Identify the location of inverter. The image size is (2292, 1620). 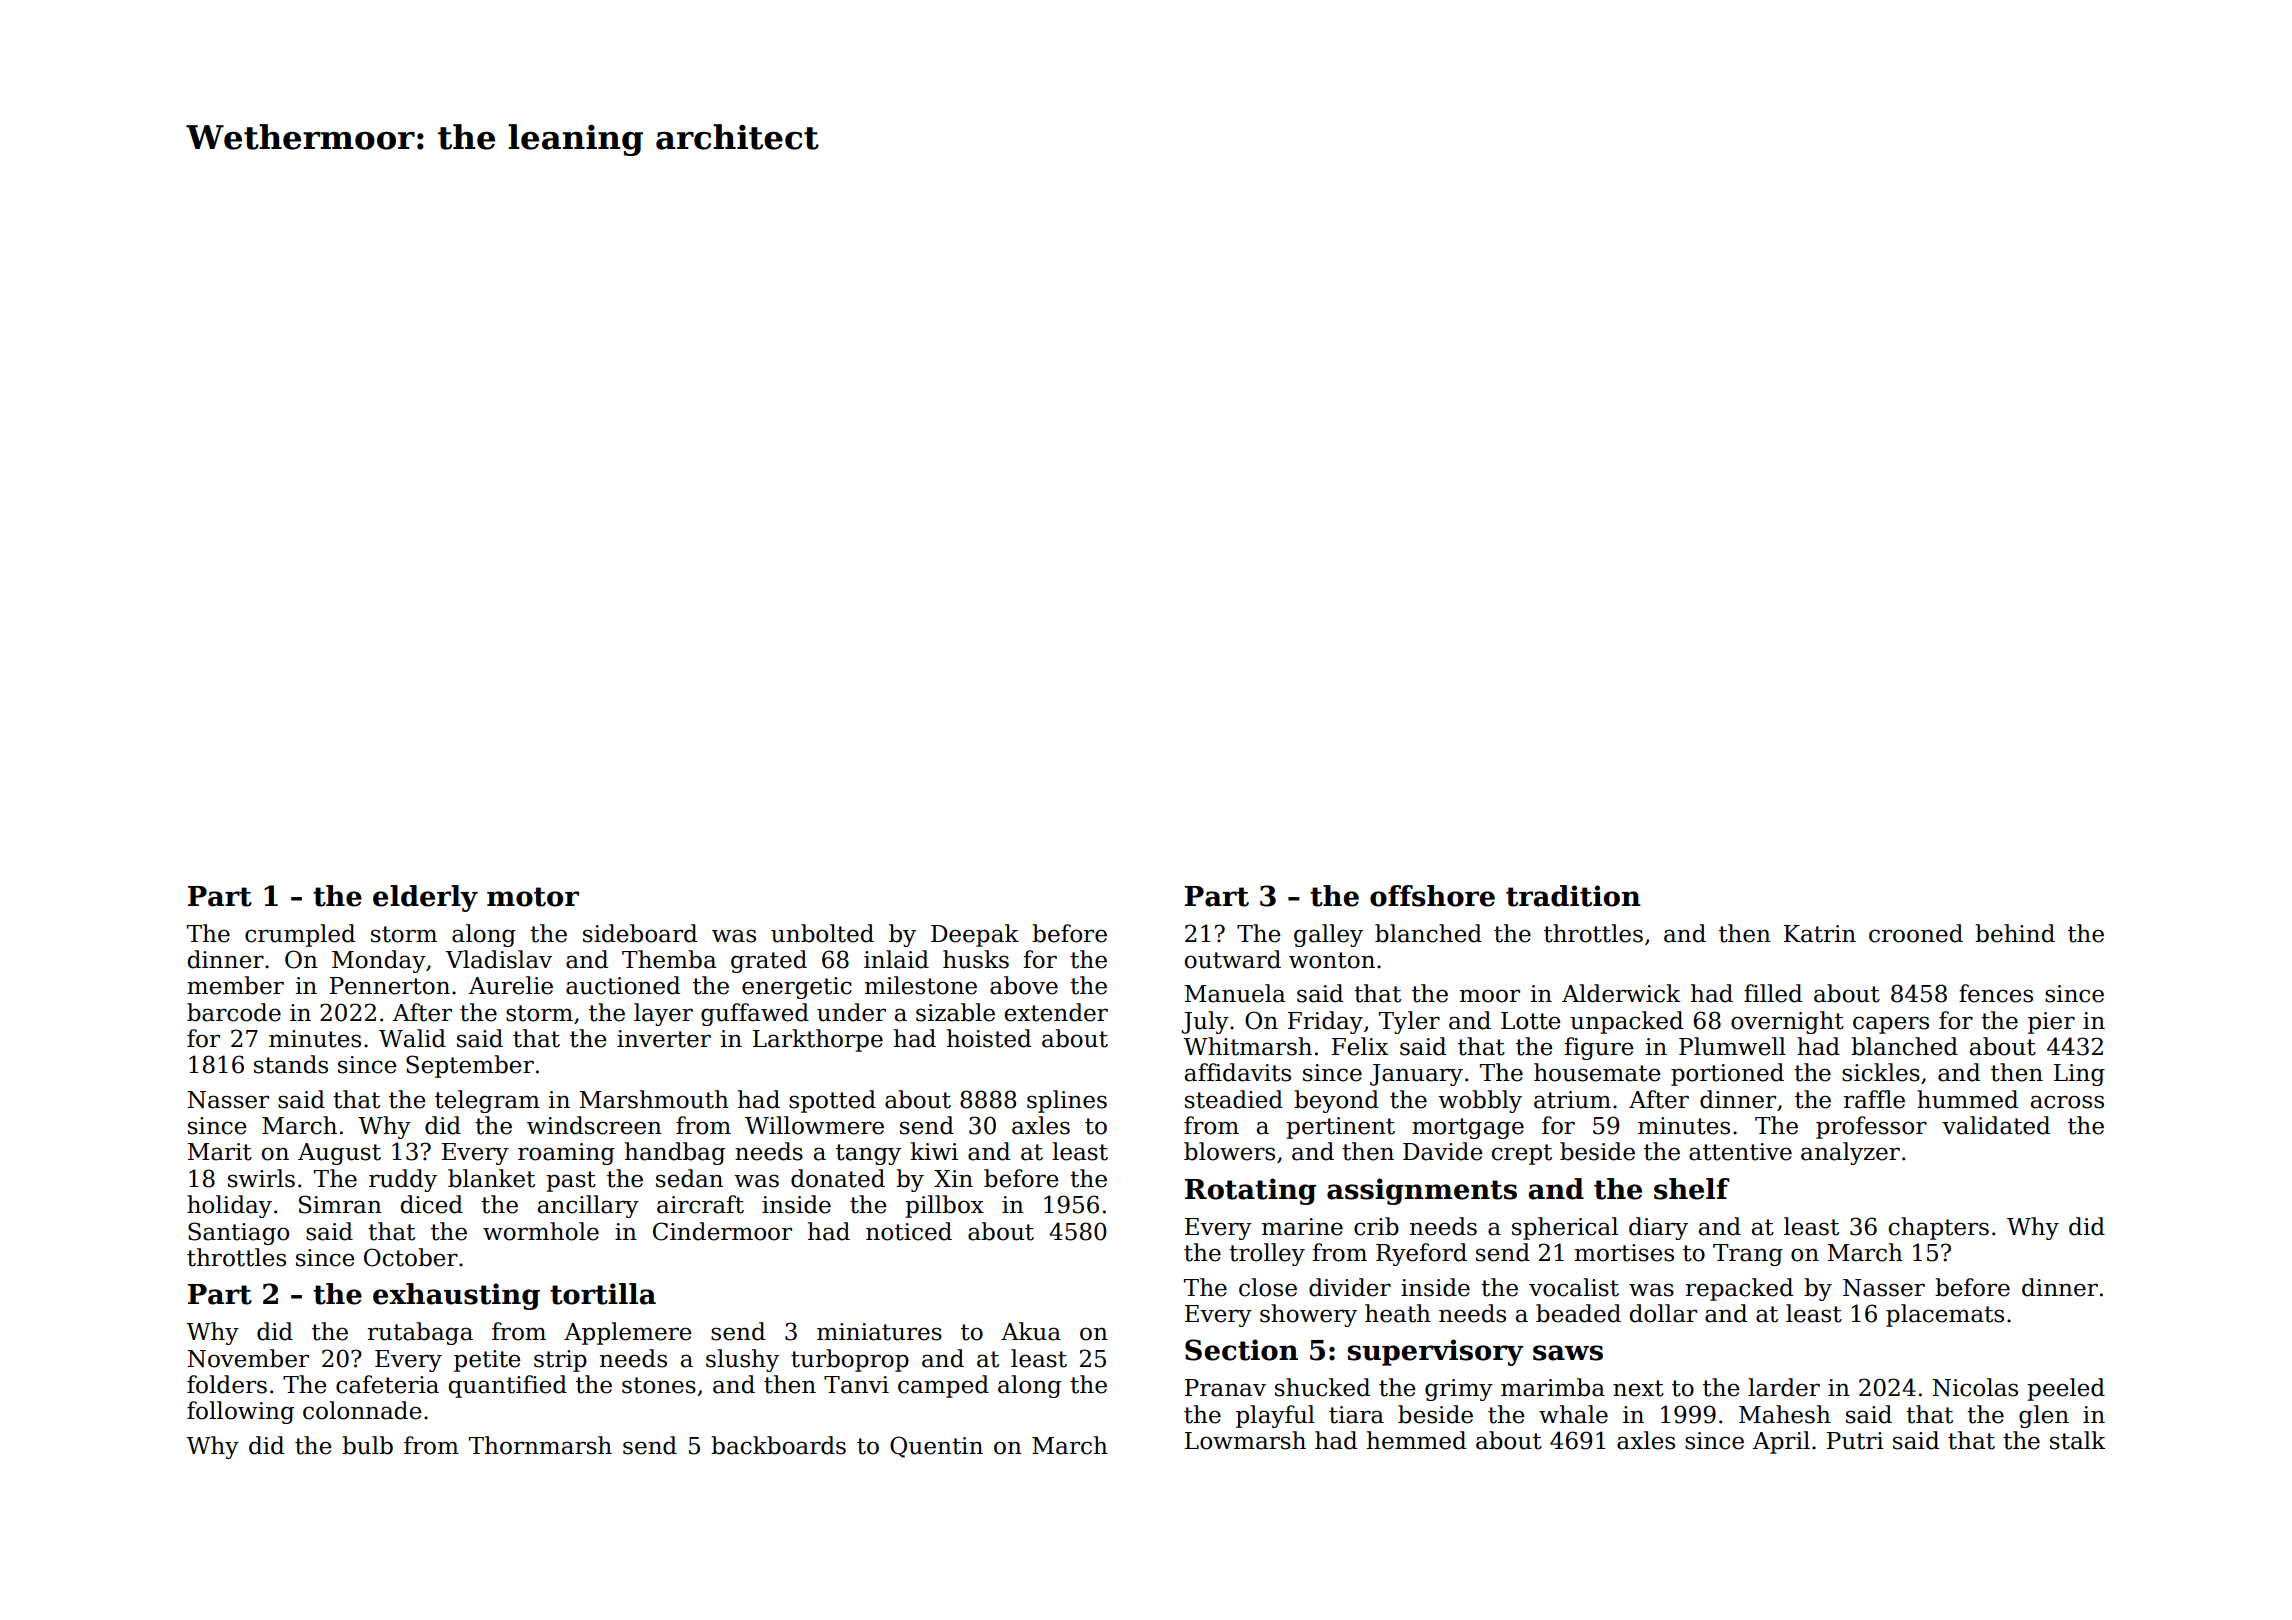
(664, 1039).
